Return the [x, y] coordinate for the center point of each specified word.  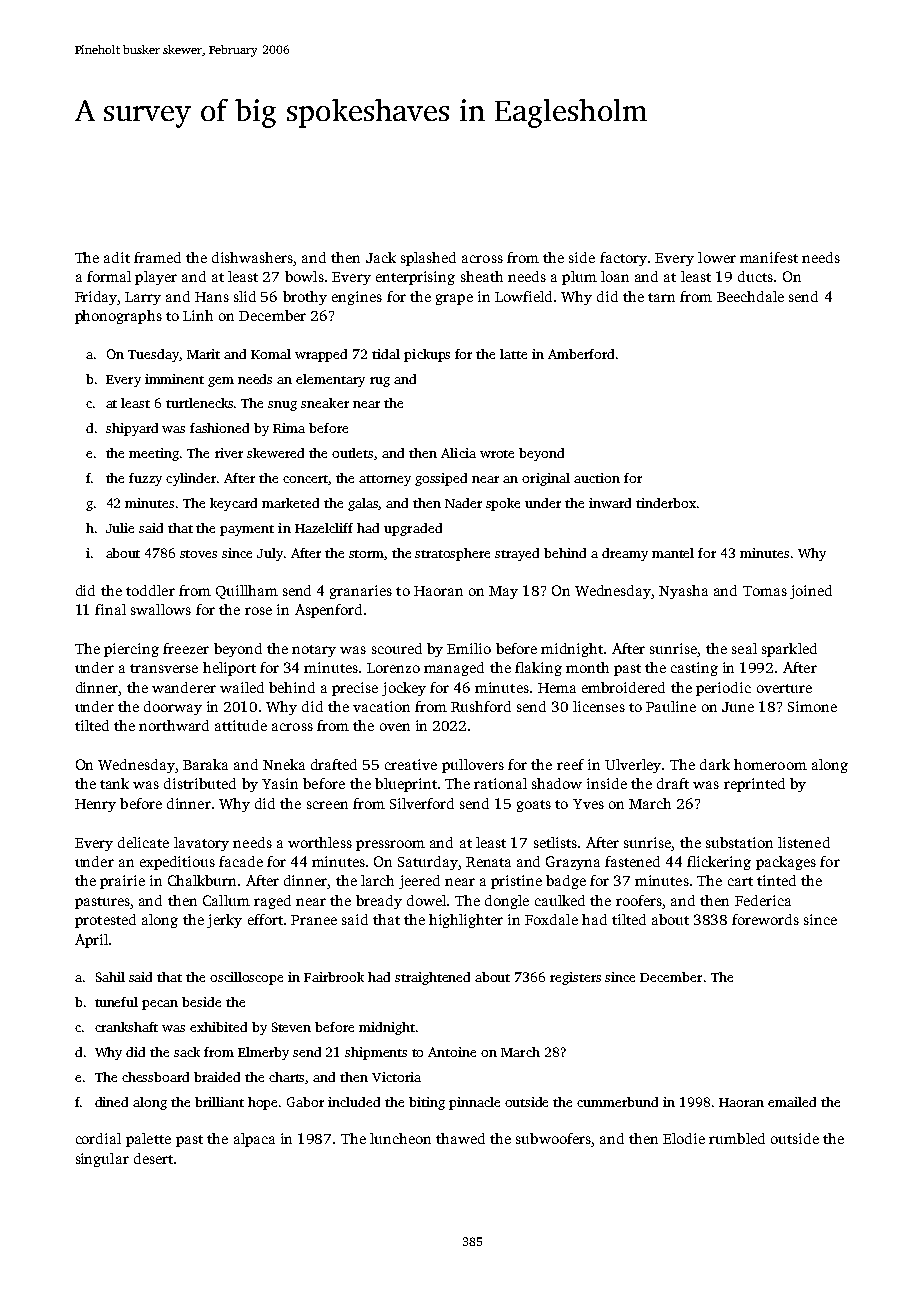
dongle [507, 902]
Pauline [671, 706]
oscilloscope [246, 978]
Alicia [458, 453]
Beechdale [750, 296]
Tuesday [153, 355]
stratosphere [452, 554]
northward [174, 725]
